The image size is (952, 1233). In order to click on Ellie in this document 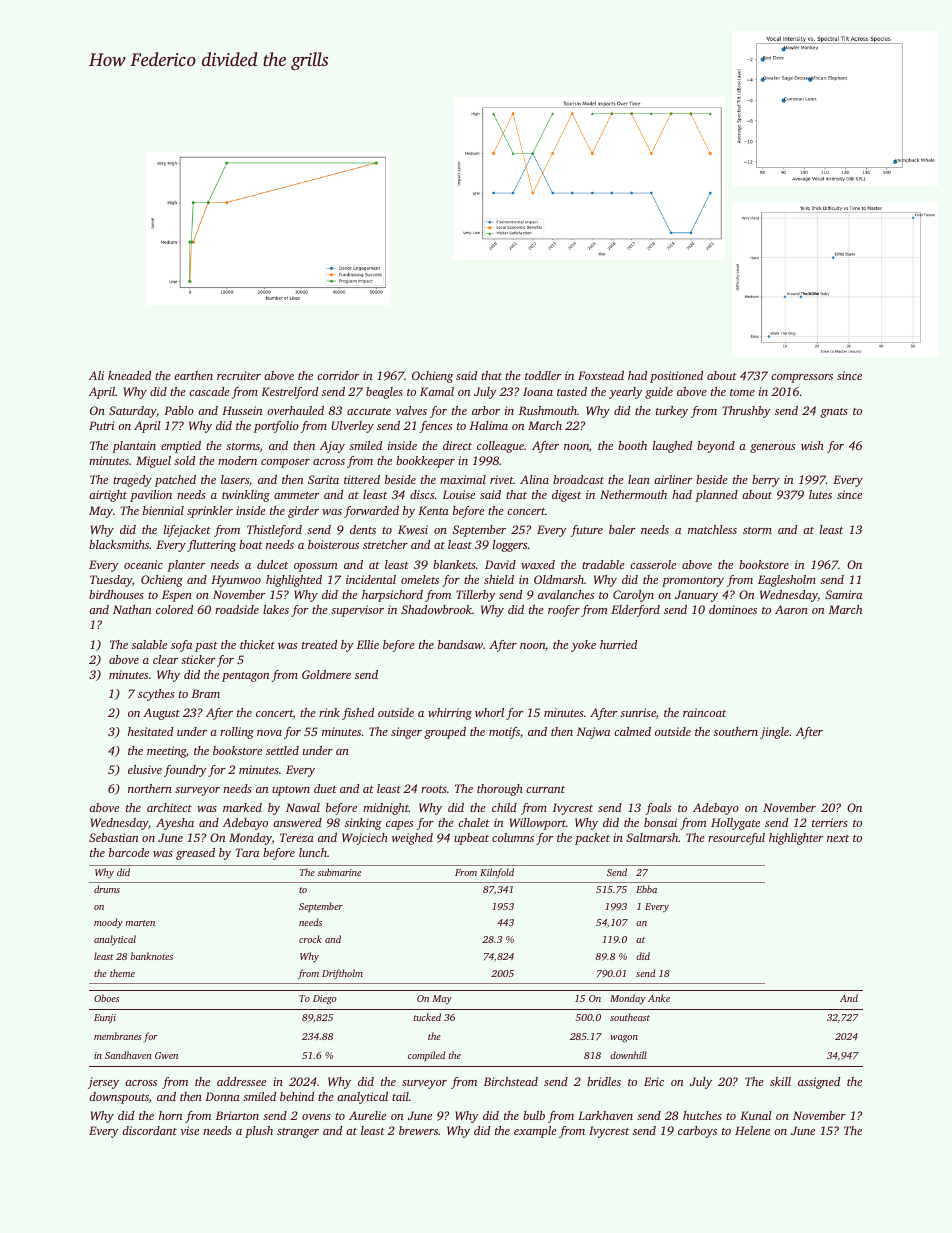, I will do `click(368, 644)`.
